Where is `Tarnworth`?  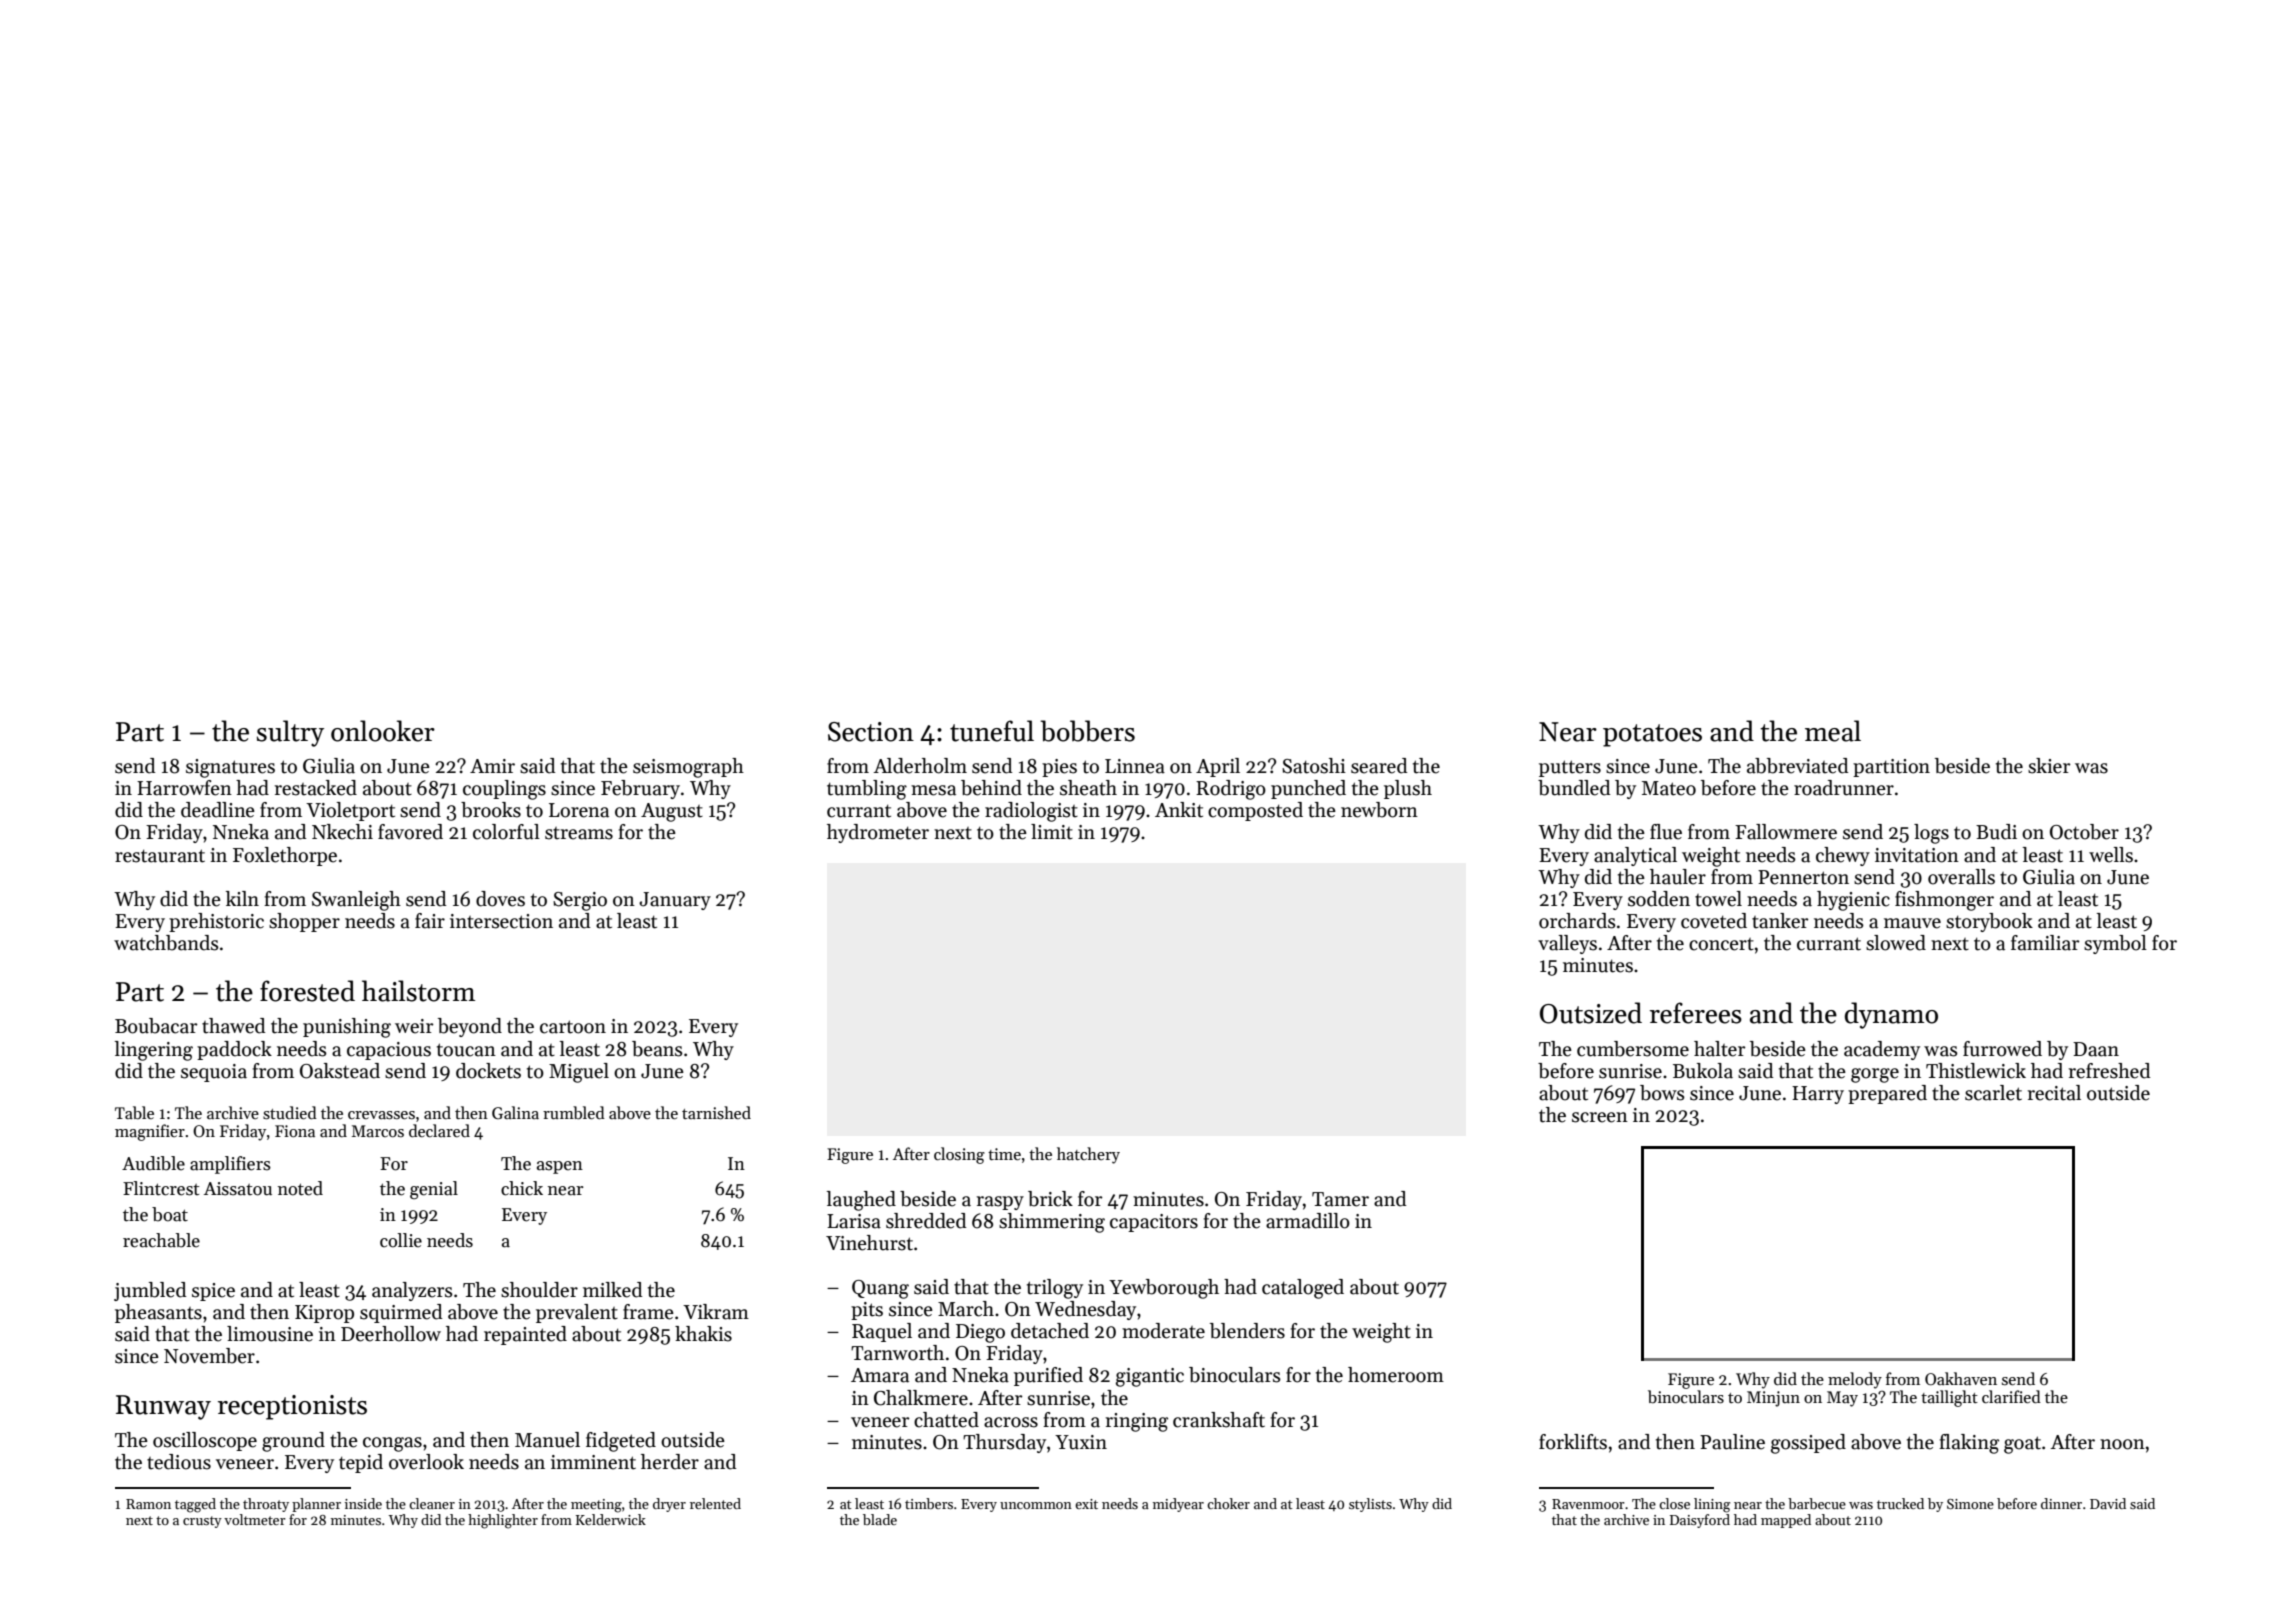
Tarnworth is located at coordinates (897, 1353).
